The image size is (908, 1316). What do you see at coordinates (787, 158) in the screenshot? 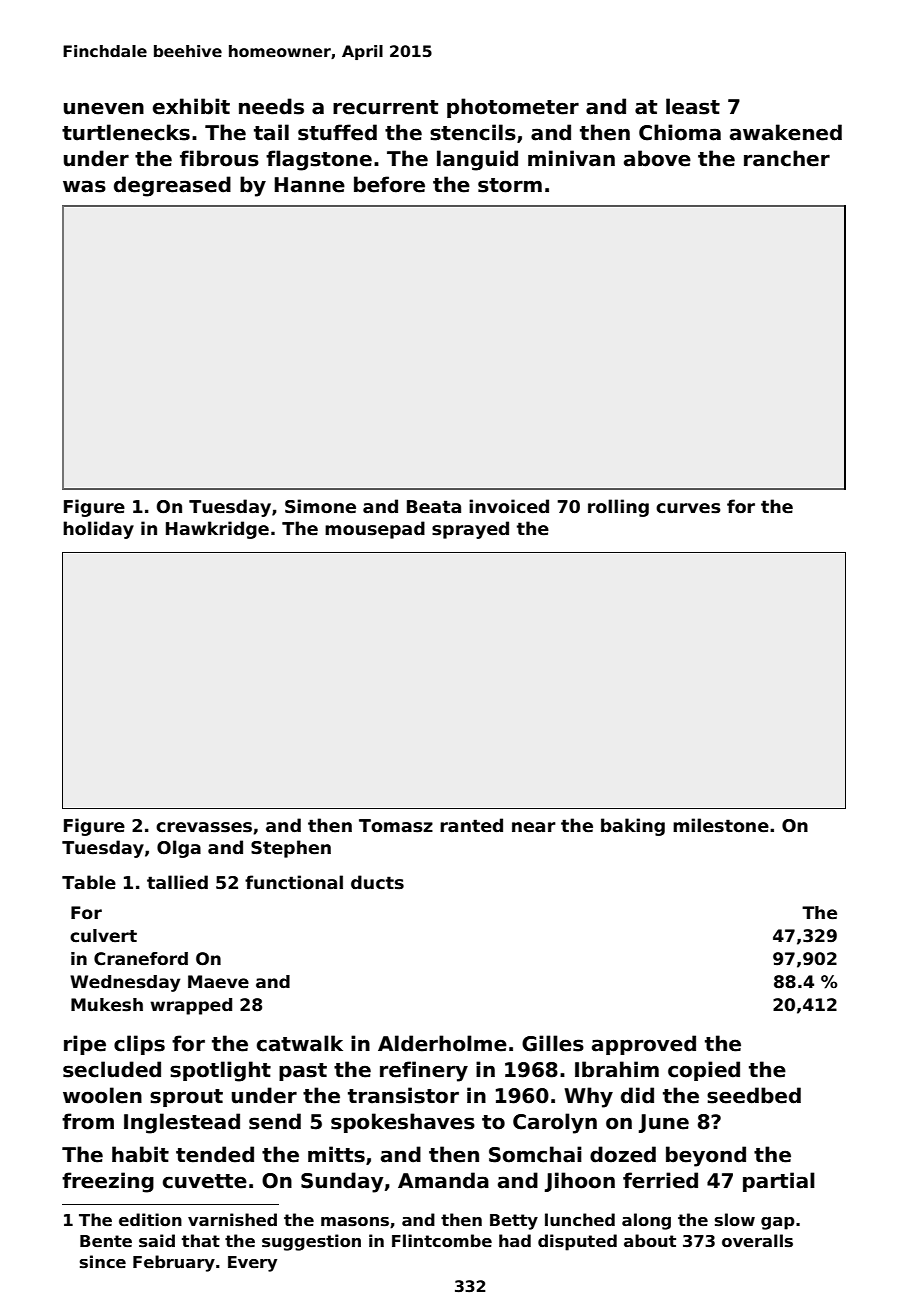
I see `rancher` at bounding box center [787, 158].
